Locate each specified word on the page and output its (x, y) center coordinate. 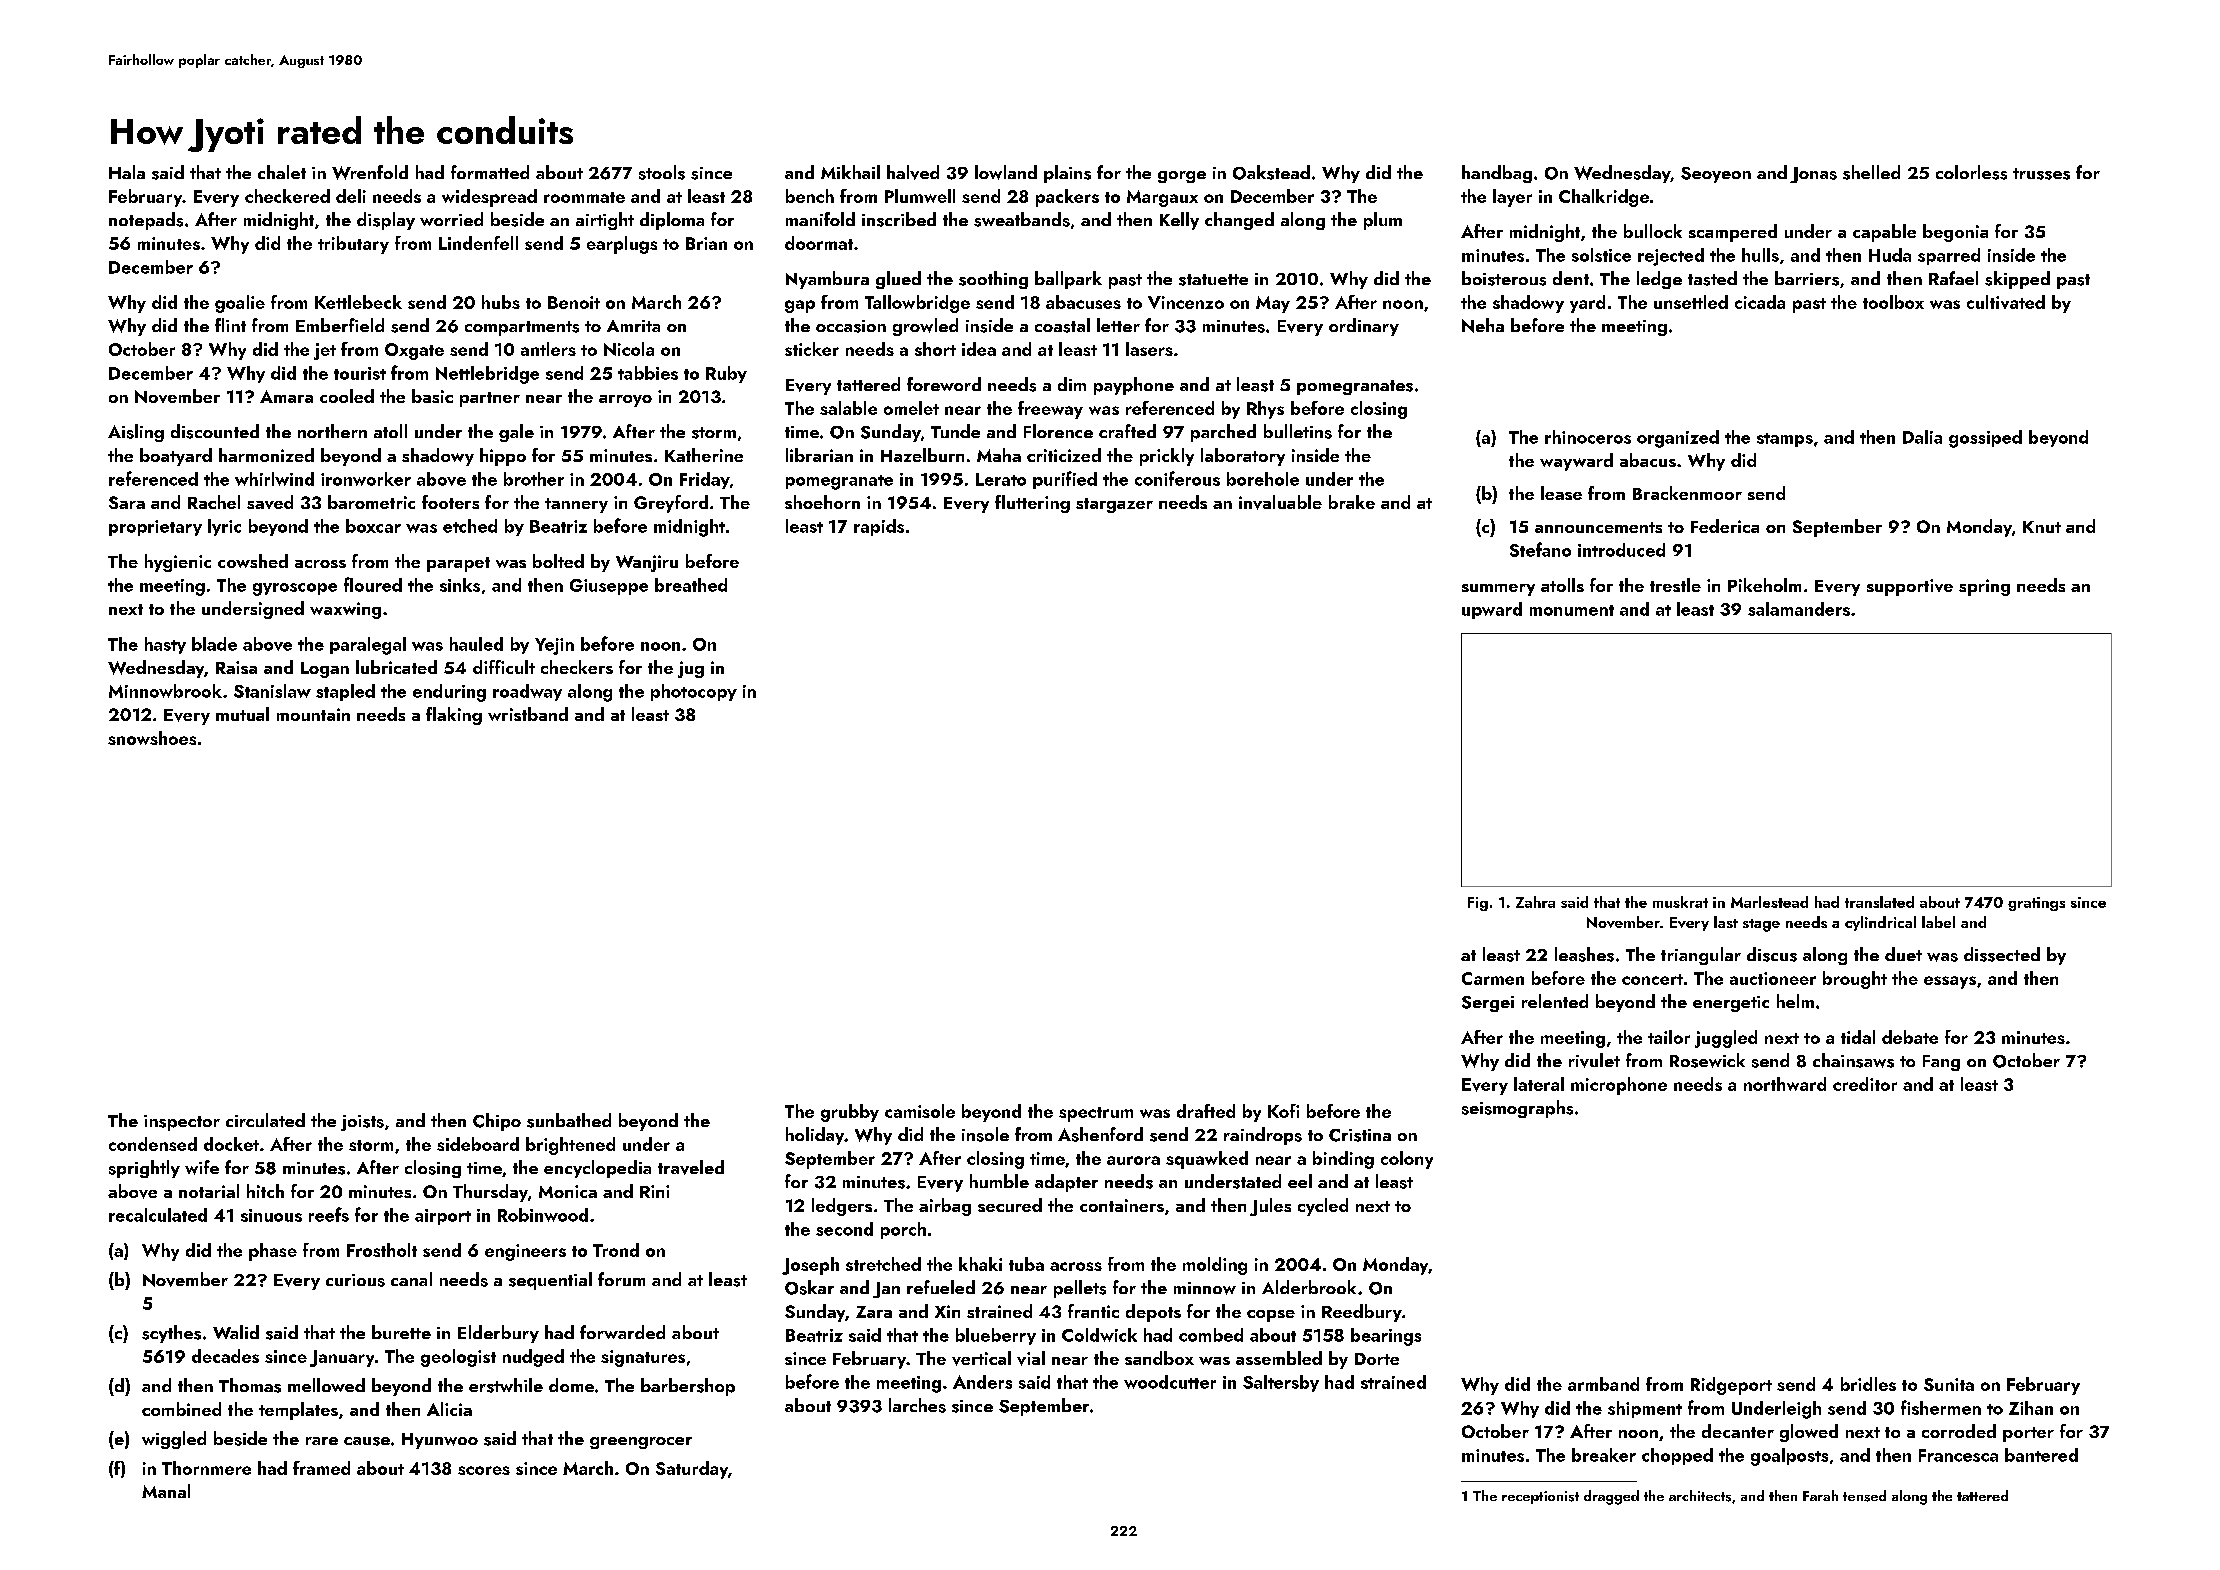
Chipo (497, 1122)
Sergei (1488, 1004)
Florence (1058, 431)
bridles (1868, 1384)
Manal (166, 1491)
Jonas (1813, 175)
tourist (360, 373)
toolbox (1893, 302)
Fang (1941, 1063)
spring (1984, 587)
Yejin (554, 646)
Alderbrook (1309, 1287)
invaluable (1280, 502)
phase (273, 1252)
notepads (146, 221)
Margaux (1162, 198)
